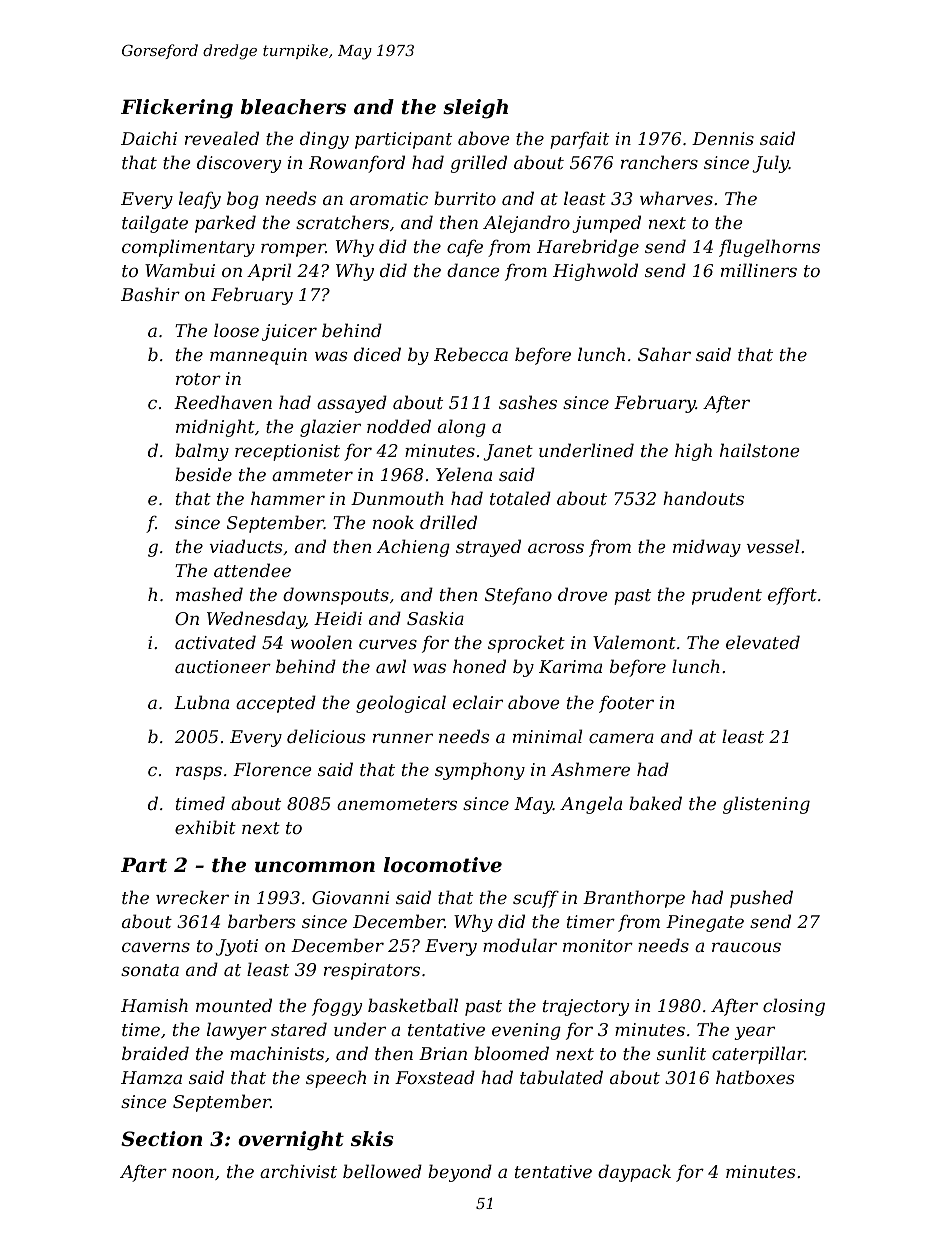 The image size is (952, 1233). What do you see at coordinates (479, 164) in the image?
I see `grilled` at bounding box center [479, 164].
